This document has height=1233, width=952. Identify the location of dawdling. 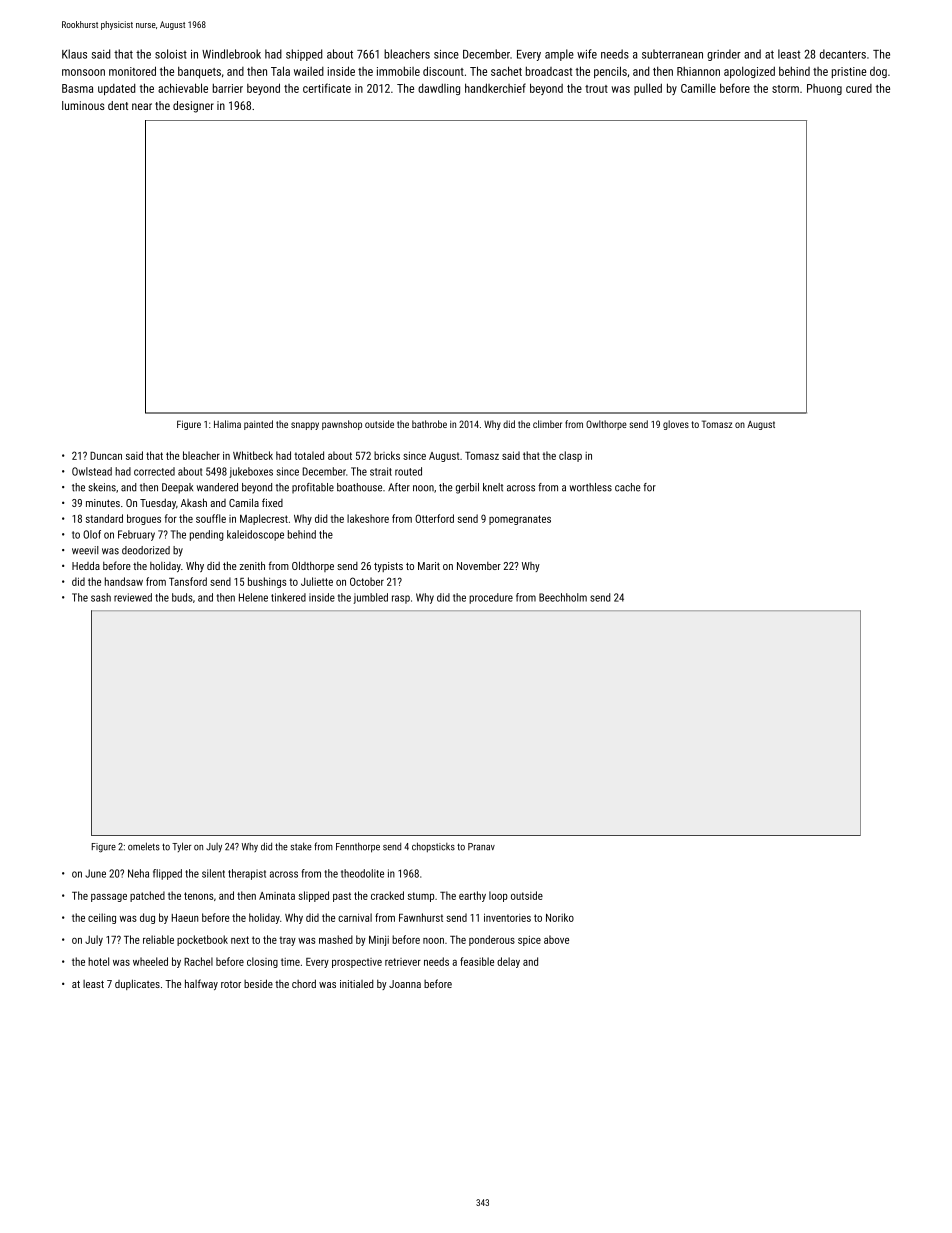
(439, 89).
